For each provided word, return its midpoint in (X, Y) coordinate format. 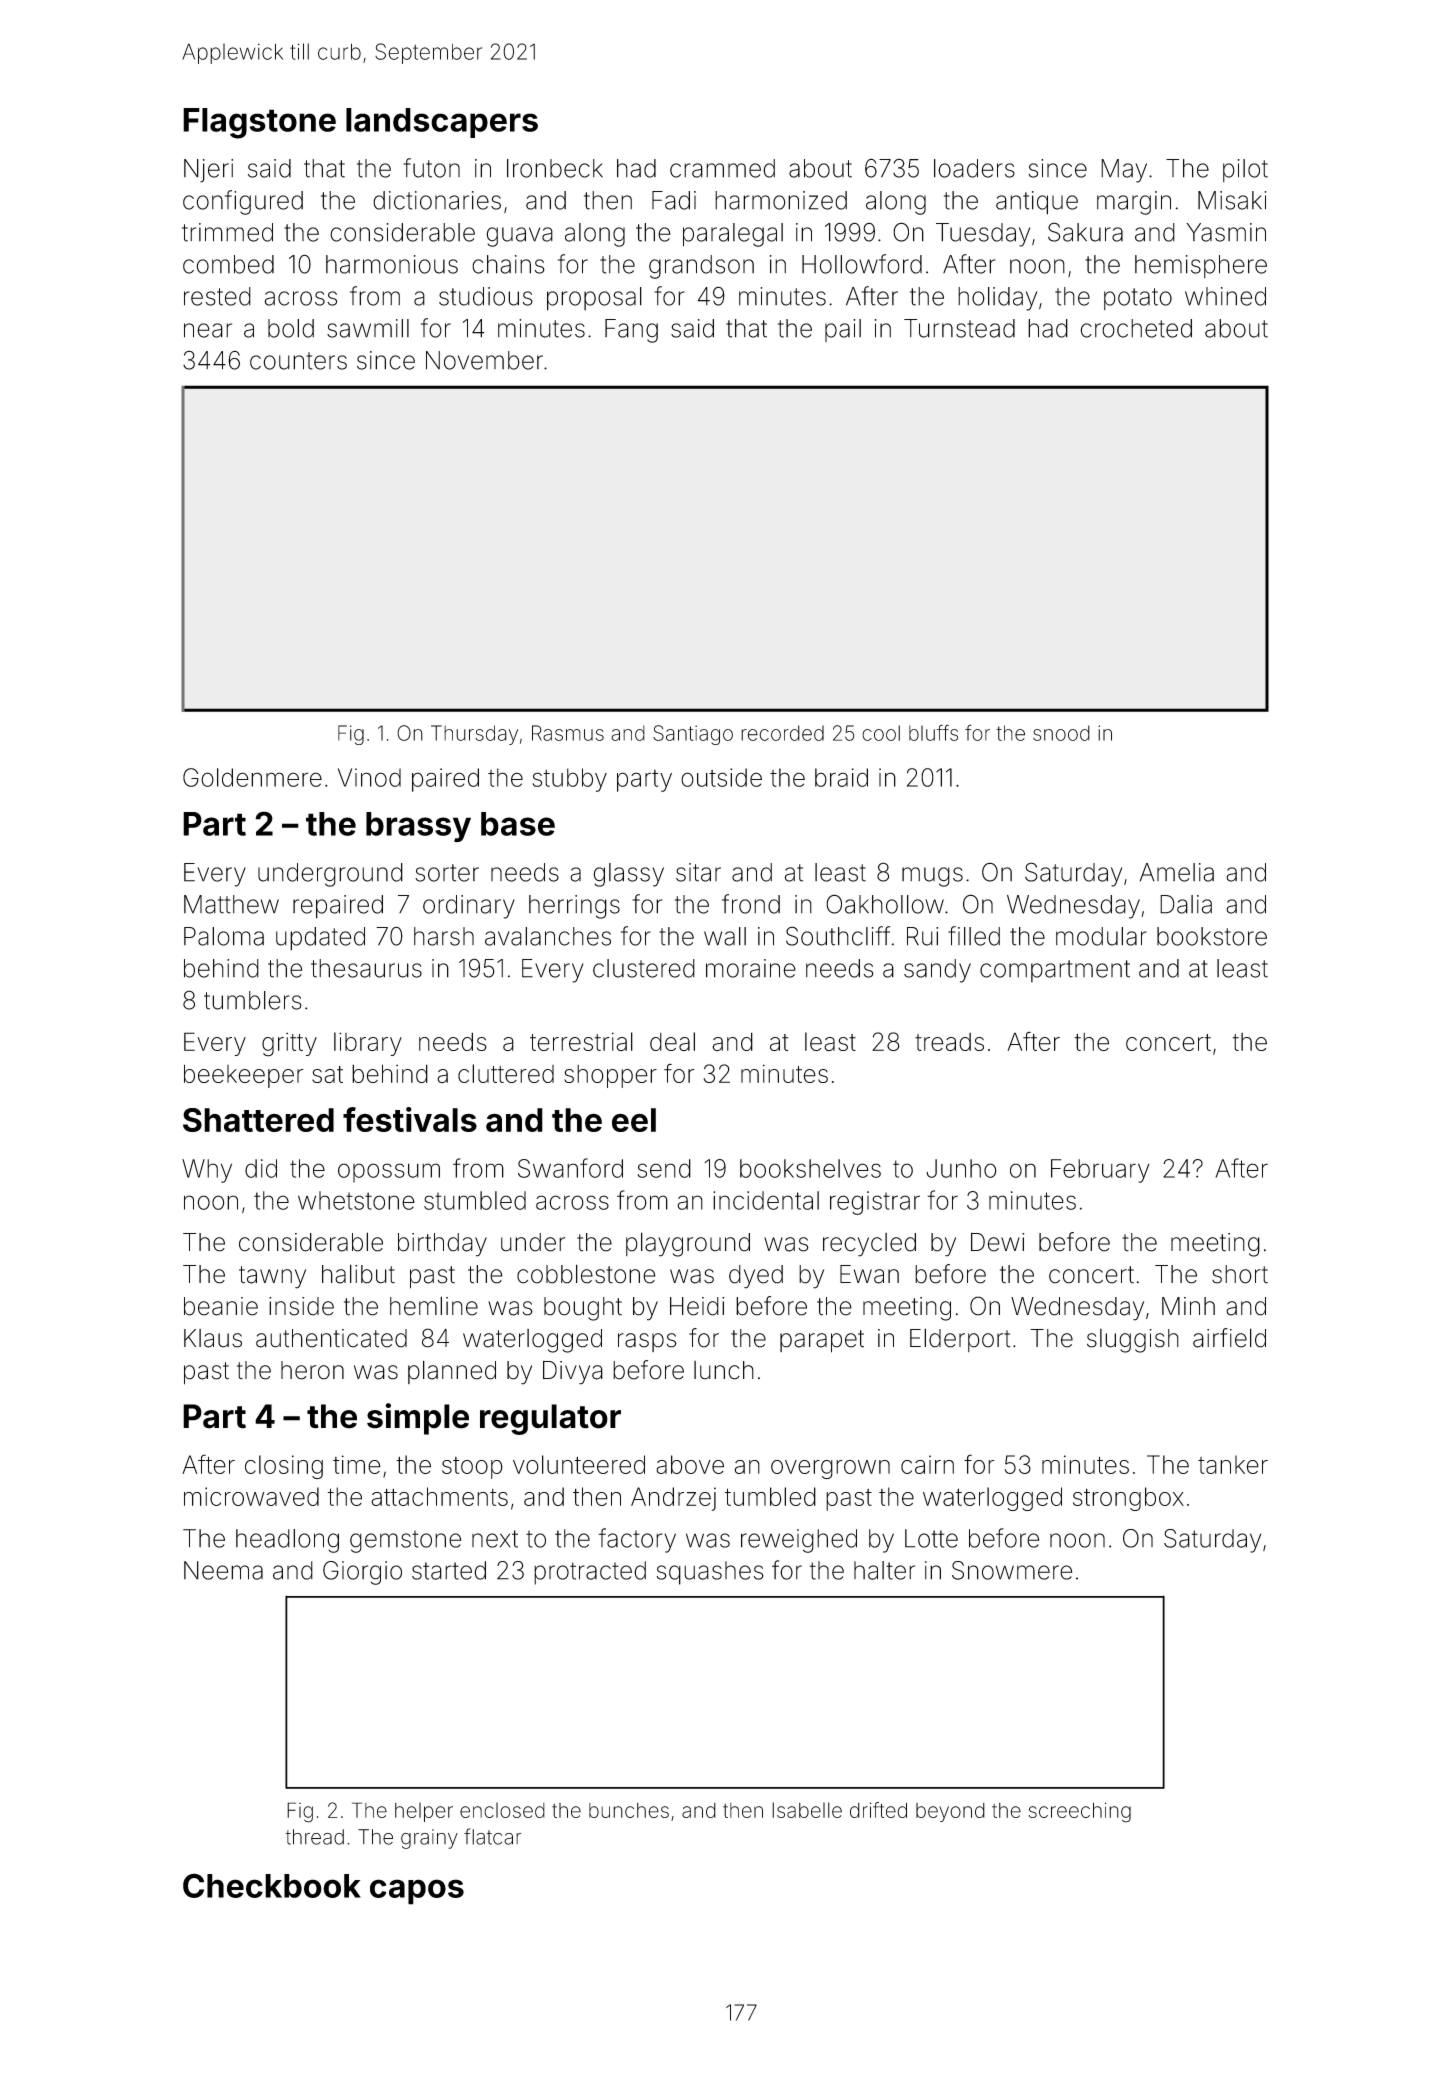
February (1100, 1171)
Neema (223, 1570)
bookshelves (810, 1168)
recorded (782, 733)
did (261, 1168)
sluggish (1133, 1341)
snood (1061, 733)
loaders (974, 168)
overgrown (830, 1469)
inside (301, 1306)
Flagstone (259, 123)
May (1124, 171)
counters (298, 361)
